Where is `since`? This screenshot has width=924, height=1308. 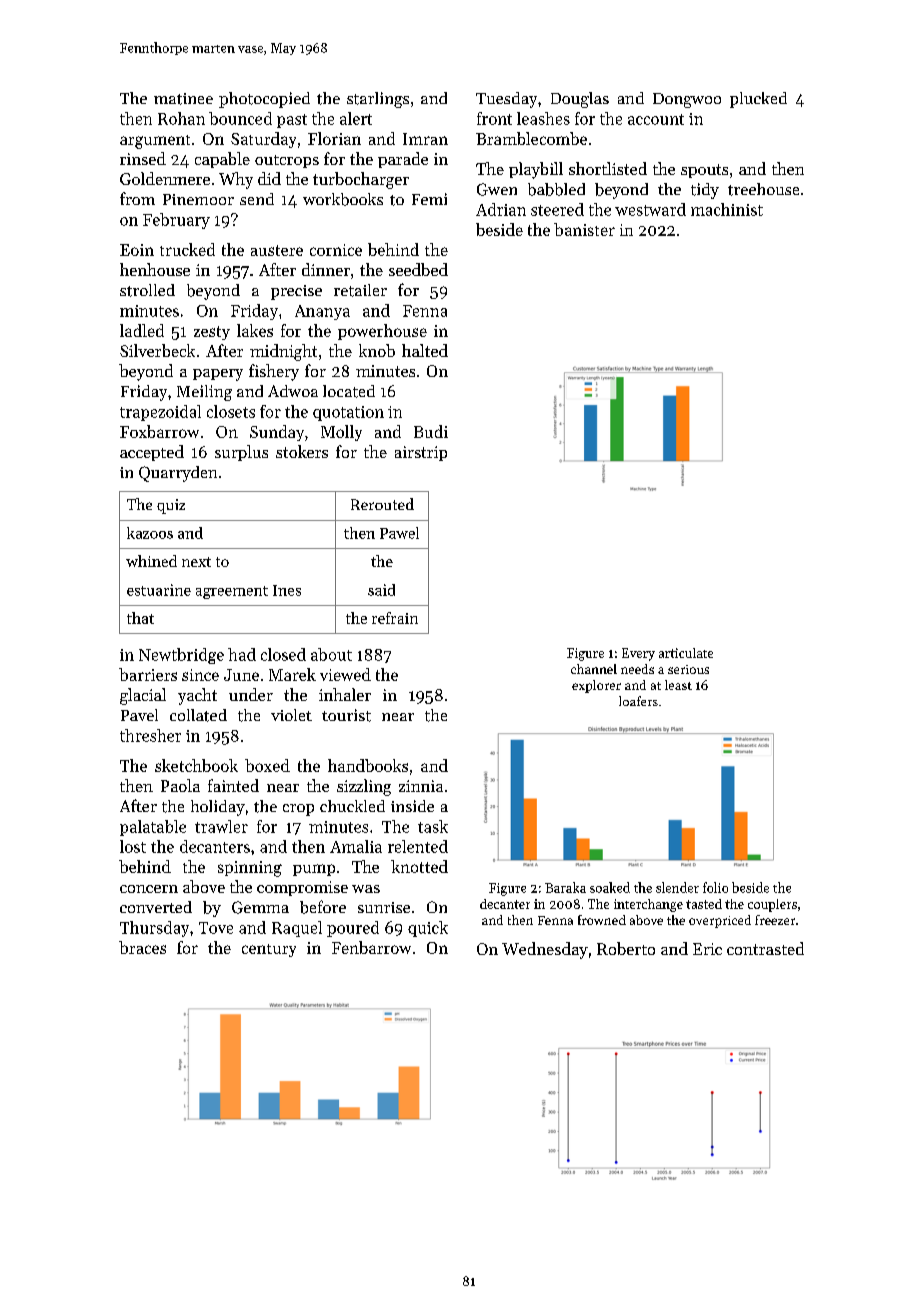
since is located at coordinates (200, 675).
